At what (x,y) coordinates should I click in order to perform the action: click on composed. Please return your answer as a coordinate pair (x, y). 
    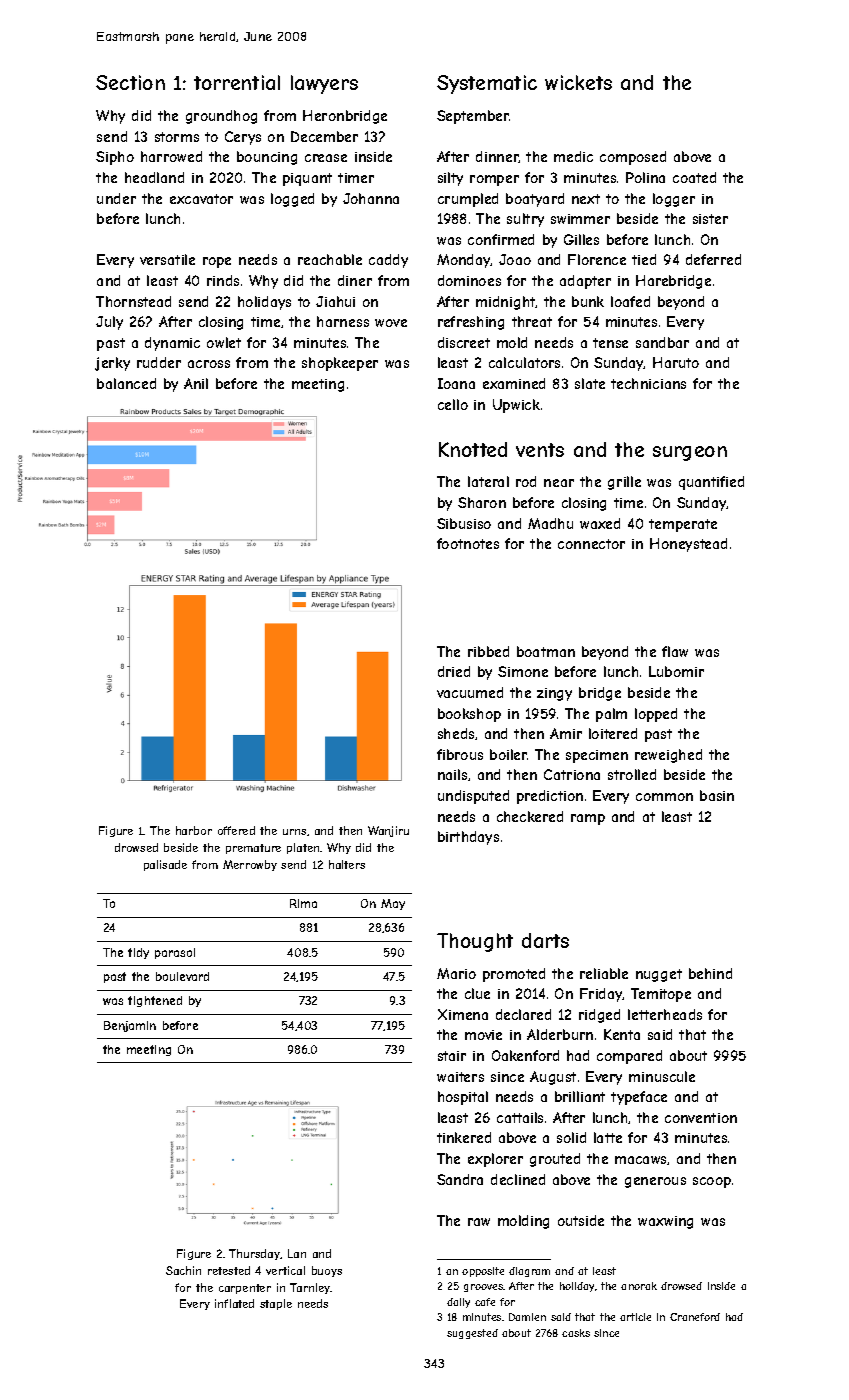
    Looking at the image, I should click on (633, 158).
